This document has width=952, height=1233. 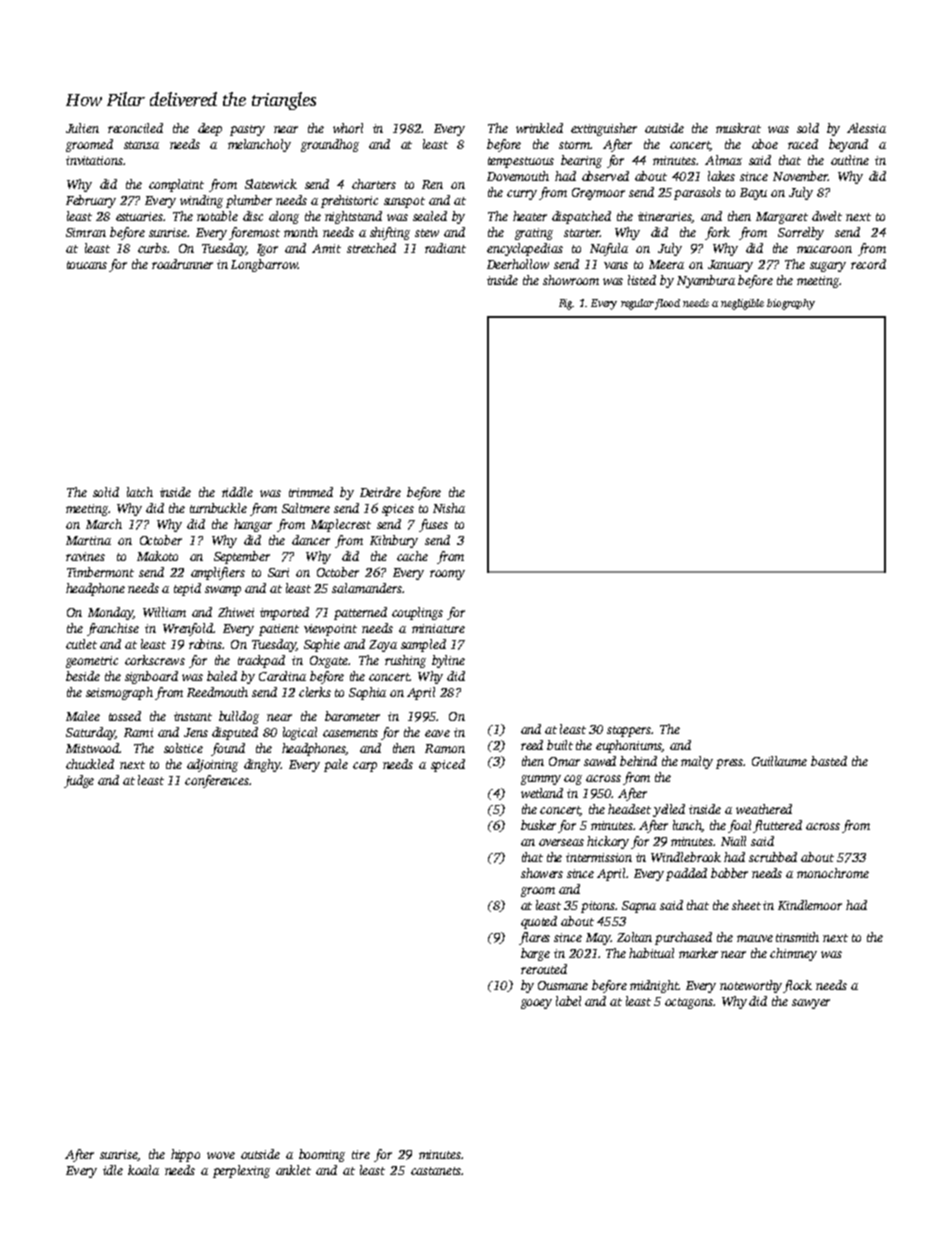 I want to click on lunch, so click(x=688, y=826).
